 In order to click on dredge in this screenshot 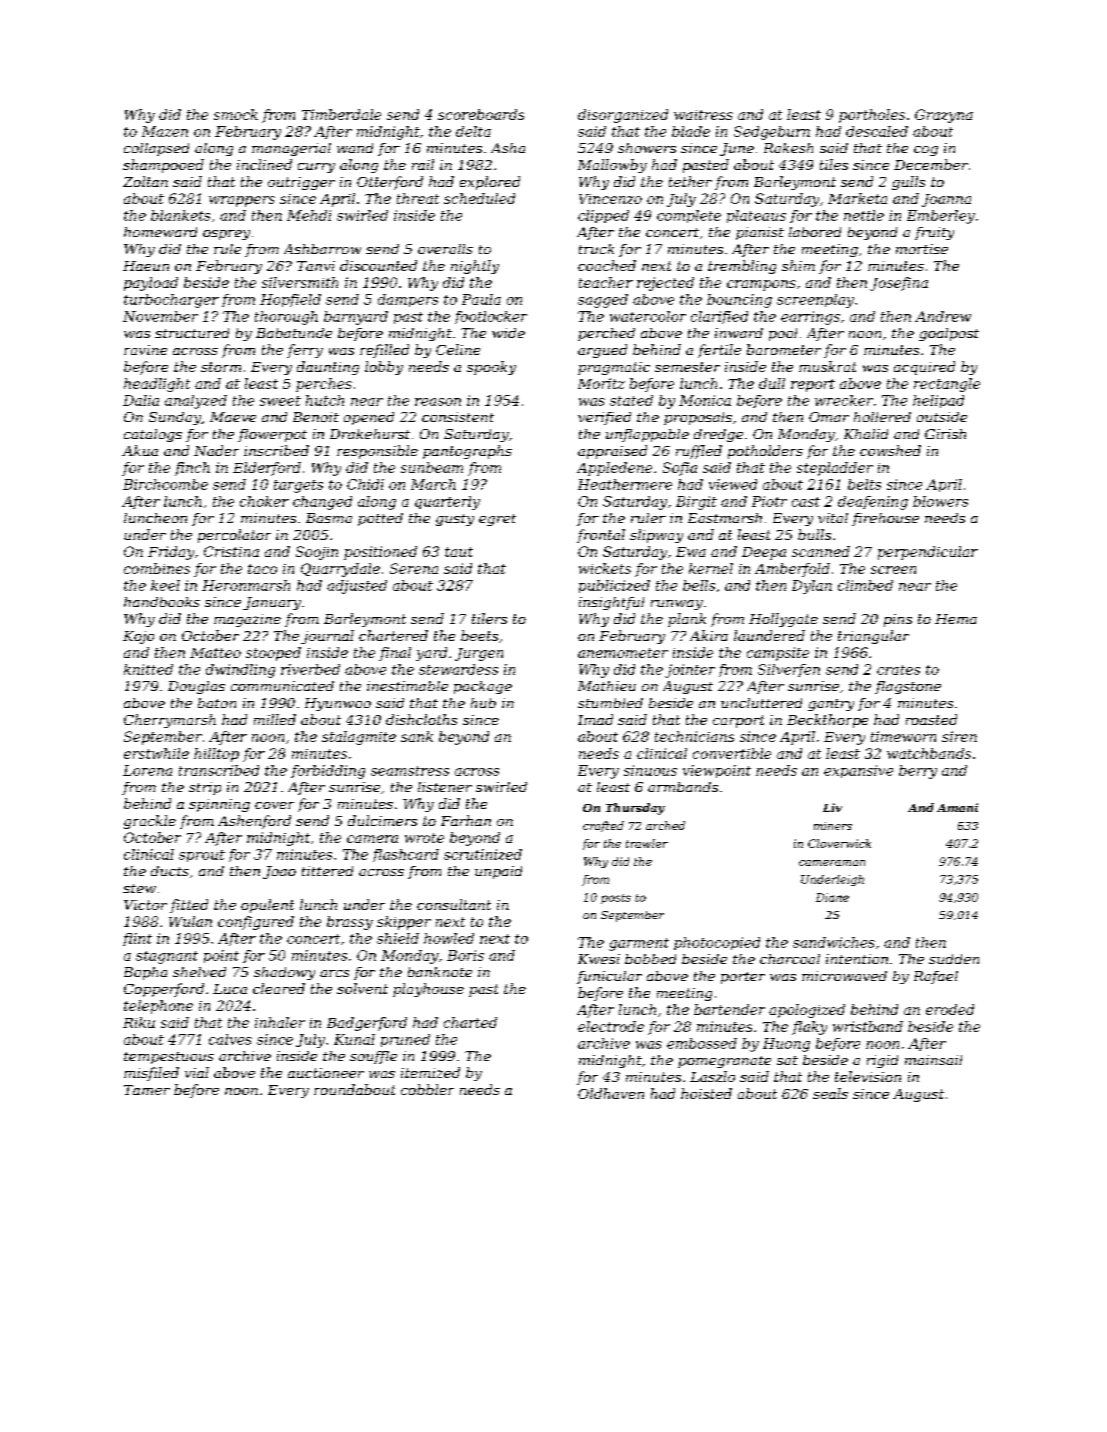, I will do `click(718, 435)`.
